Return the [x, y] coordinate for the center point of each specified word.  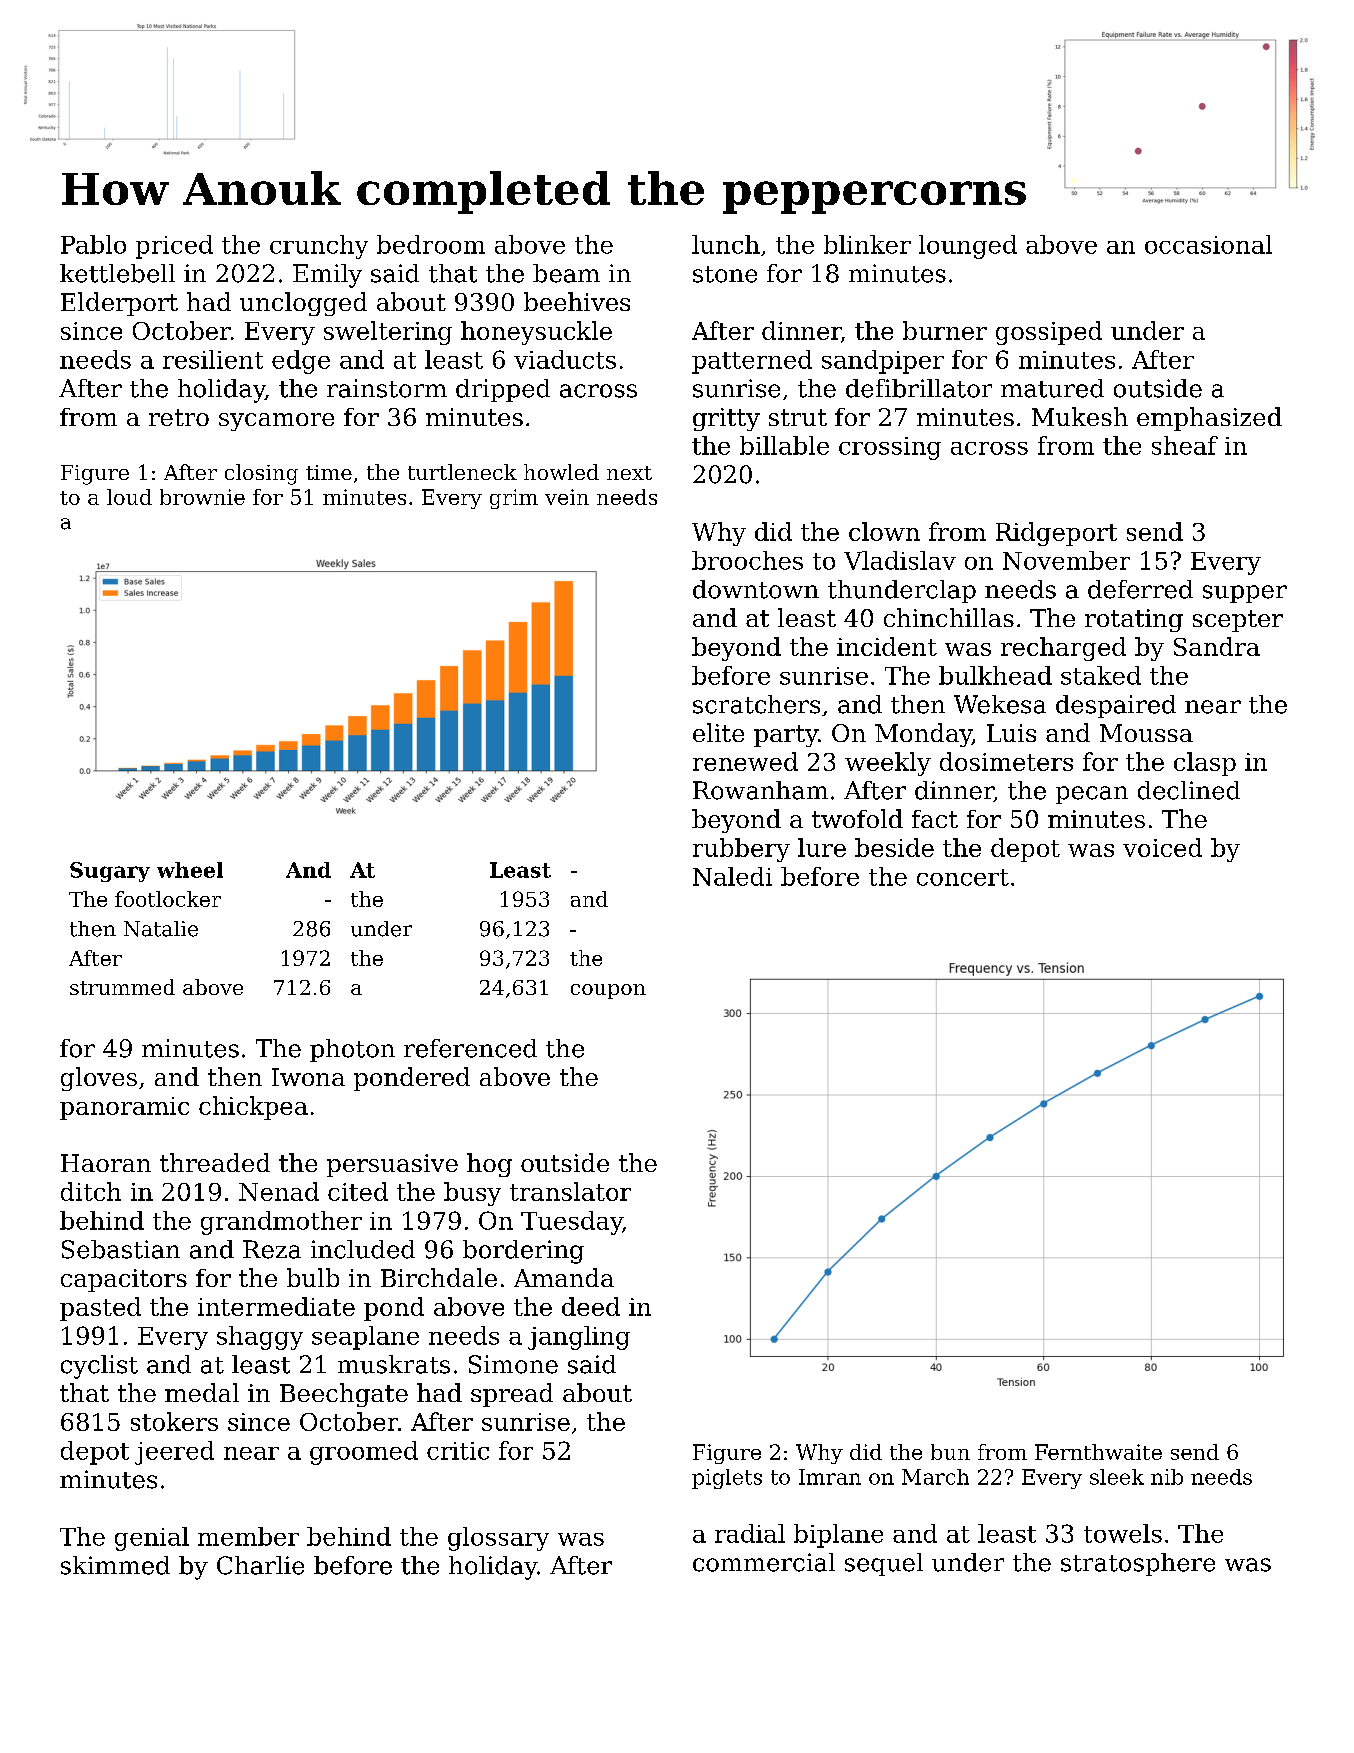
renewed [745, 761]
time [329, 472]
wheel [190, 870]
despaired [1116, 706]
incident [887, 646]
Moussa [1146, 733]
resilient [213, 359]
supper [1245, 594]
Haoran [106, 1163]
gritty [726, 419]
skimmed [115, 1565]
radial [750, 1533]
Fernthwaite [1098, 1452]
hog [489, 1165]
